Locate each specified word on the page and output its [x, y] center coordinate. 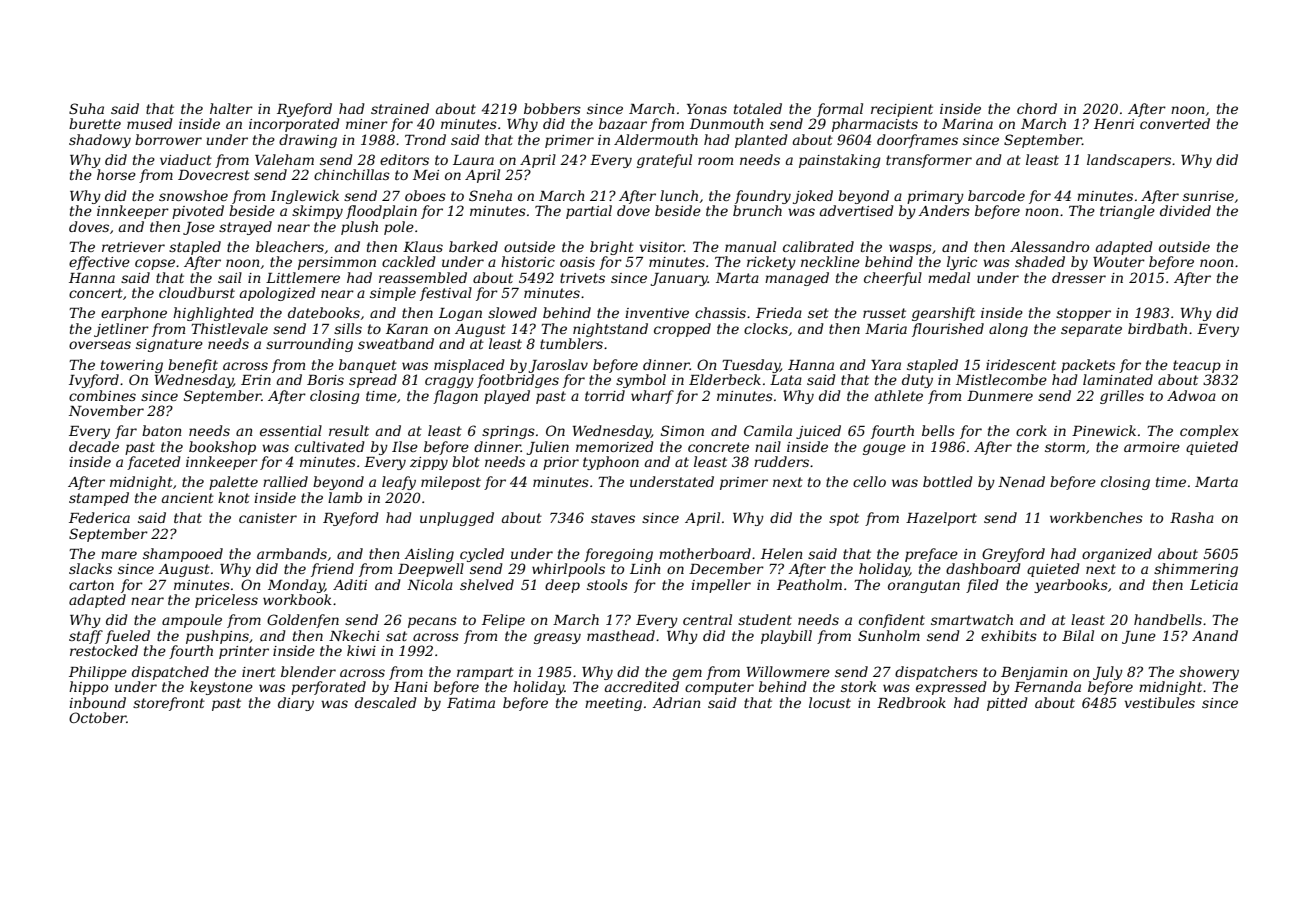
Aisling [429, 555]
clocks [766, 328]
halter [231, 108]
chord [1037, 108]
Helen [782, 553]
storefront [169, 704]
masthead [621, 635]
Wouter [1119, 262]
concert [96, 293]
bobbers [552, 108]
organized [1117, 555]
